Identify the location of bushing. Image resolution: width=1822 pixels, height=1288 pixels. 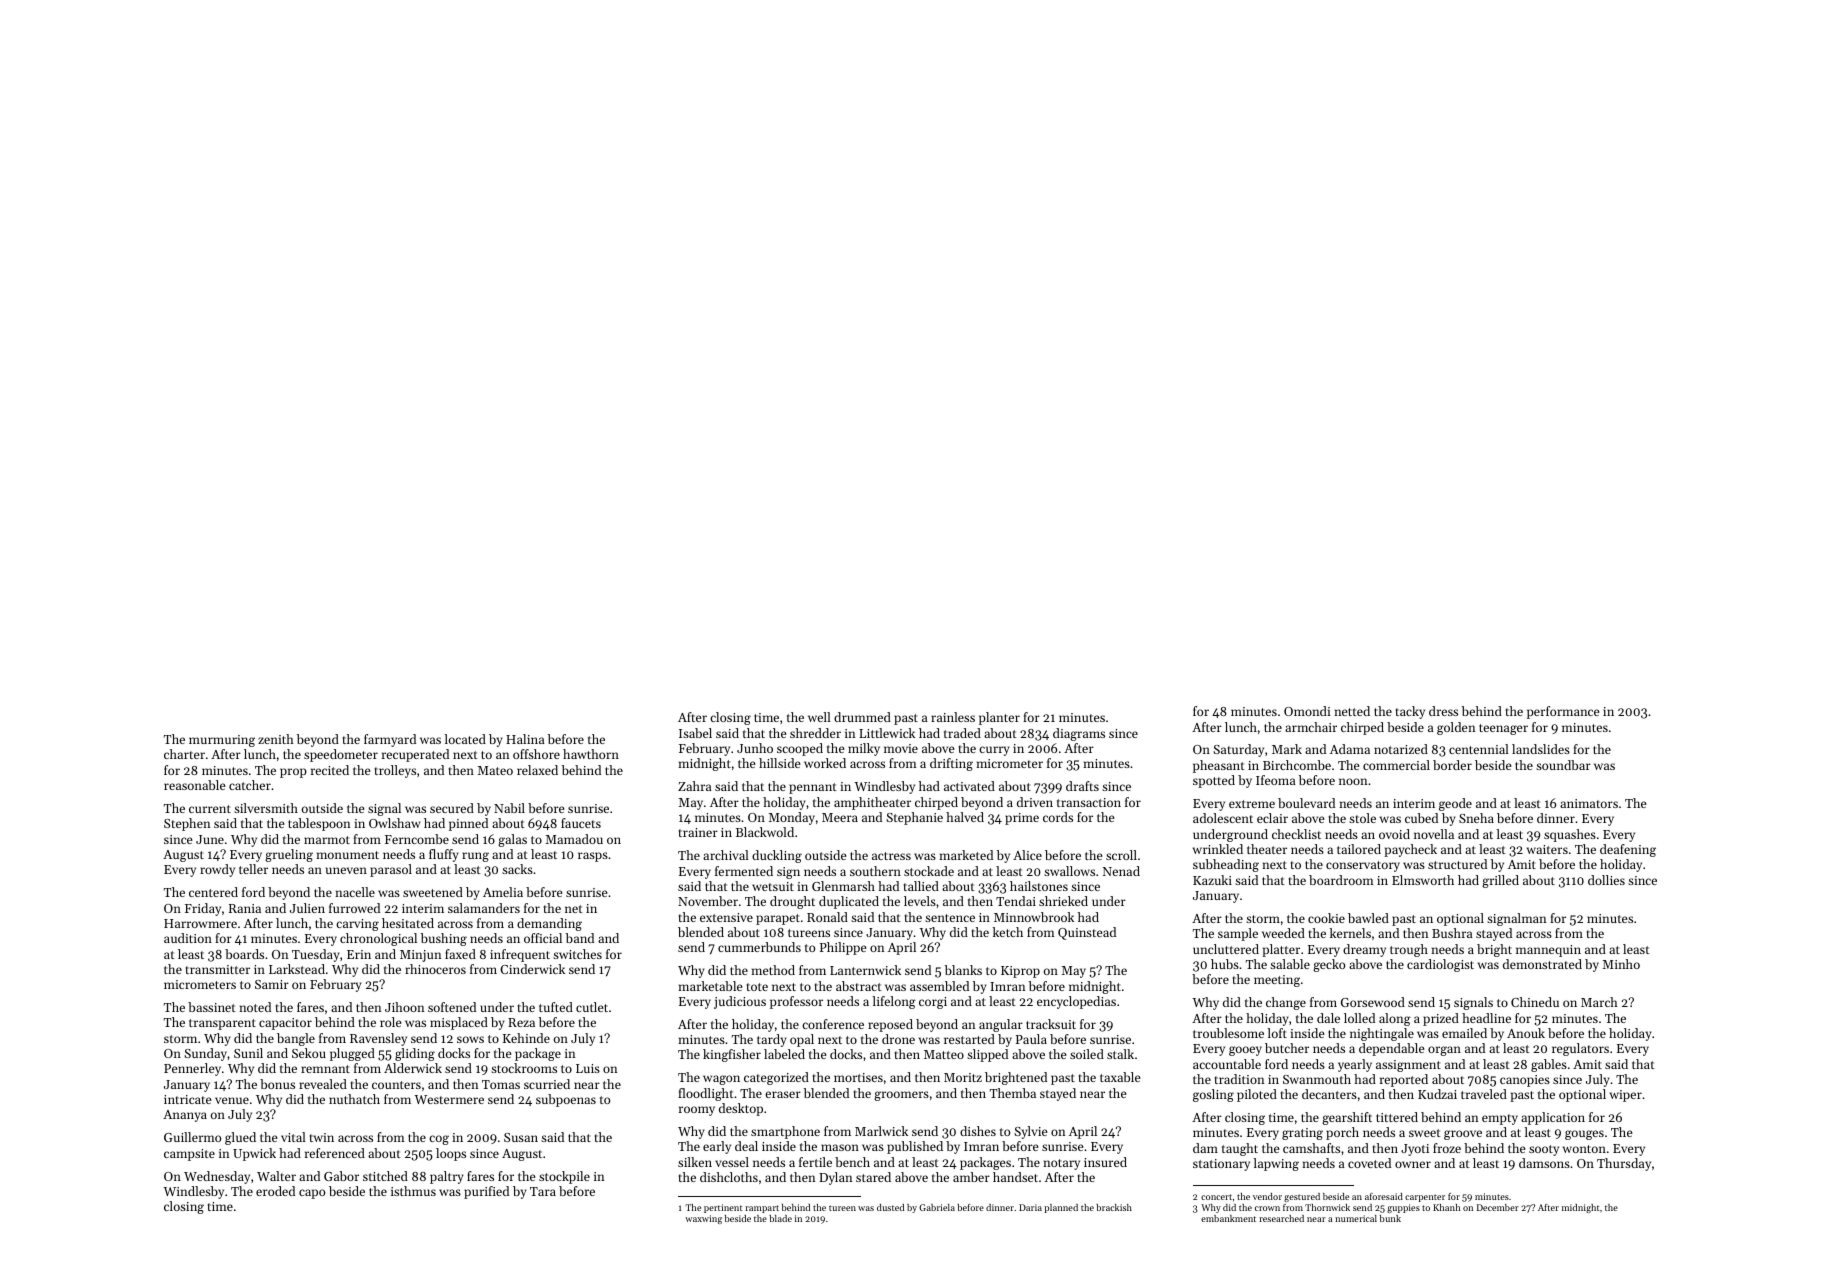
(444, 939).
